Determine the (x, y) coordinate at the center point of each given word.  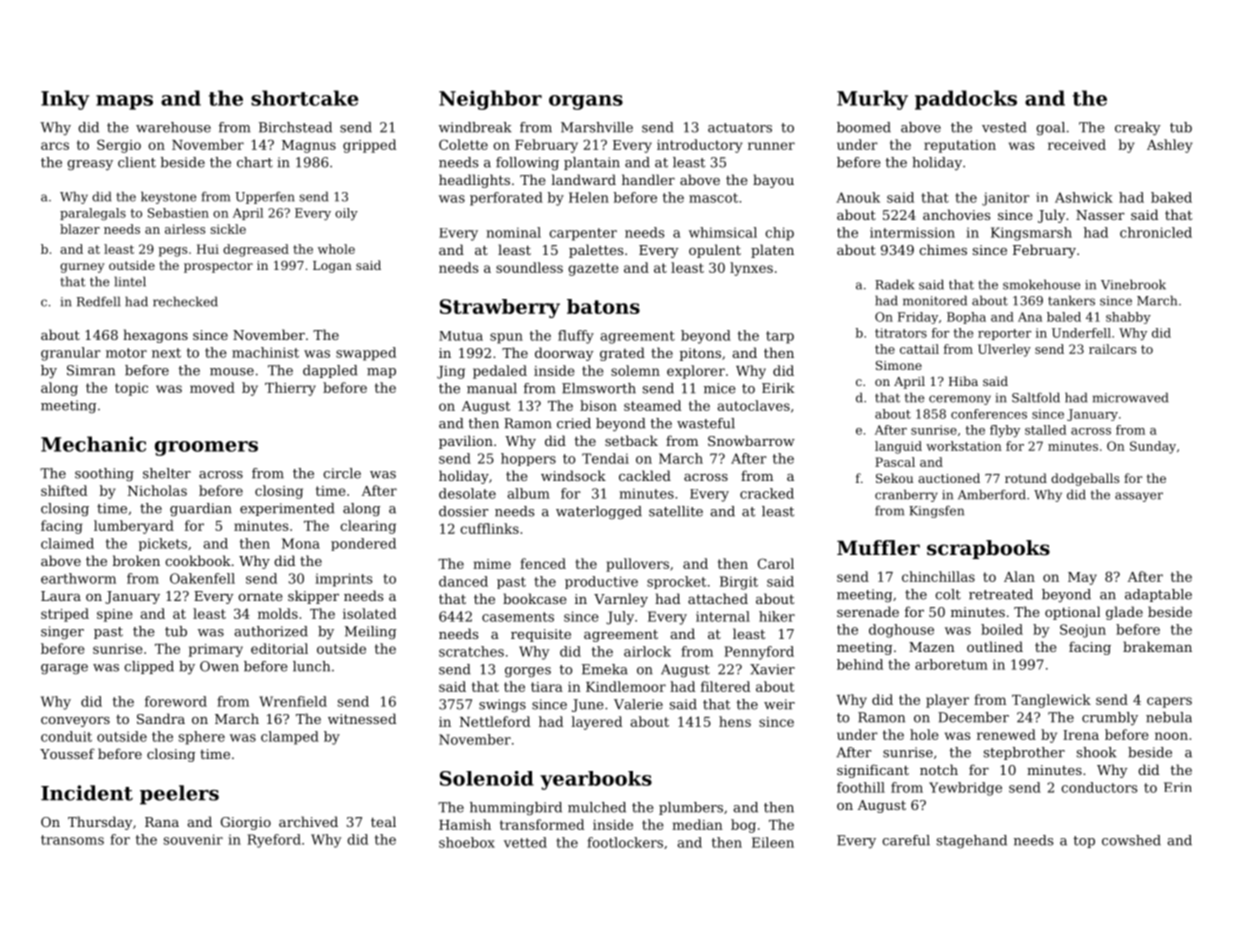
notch (939, 769)
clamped (290, 738)
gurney (82, 268)
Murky (872, 100)
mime (492, 564)
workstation (964, 446)
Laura (61, 596)
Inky (65, 100)
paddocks (966, 100)
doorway (564, 354)
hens (735, 721)
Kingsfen (936, 512)
